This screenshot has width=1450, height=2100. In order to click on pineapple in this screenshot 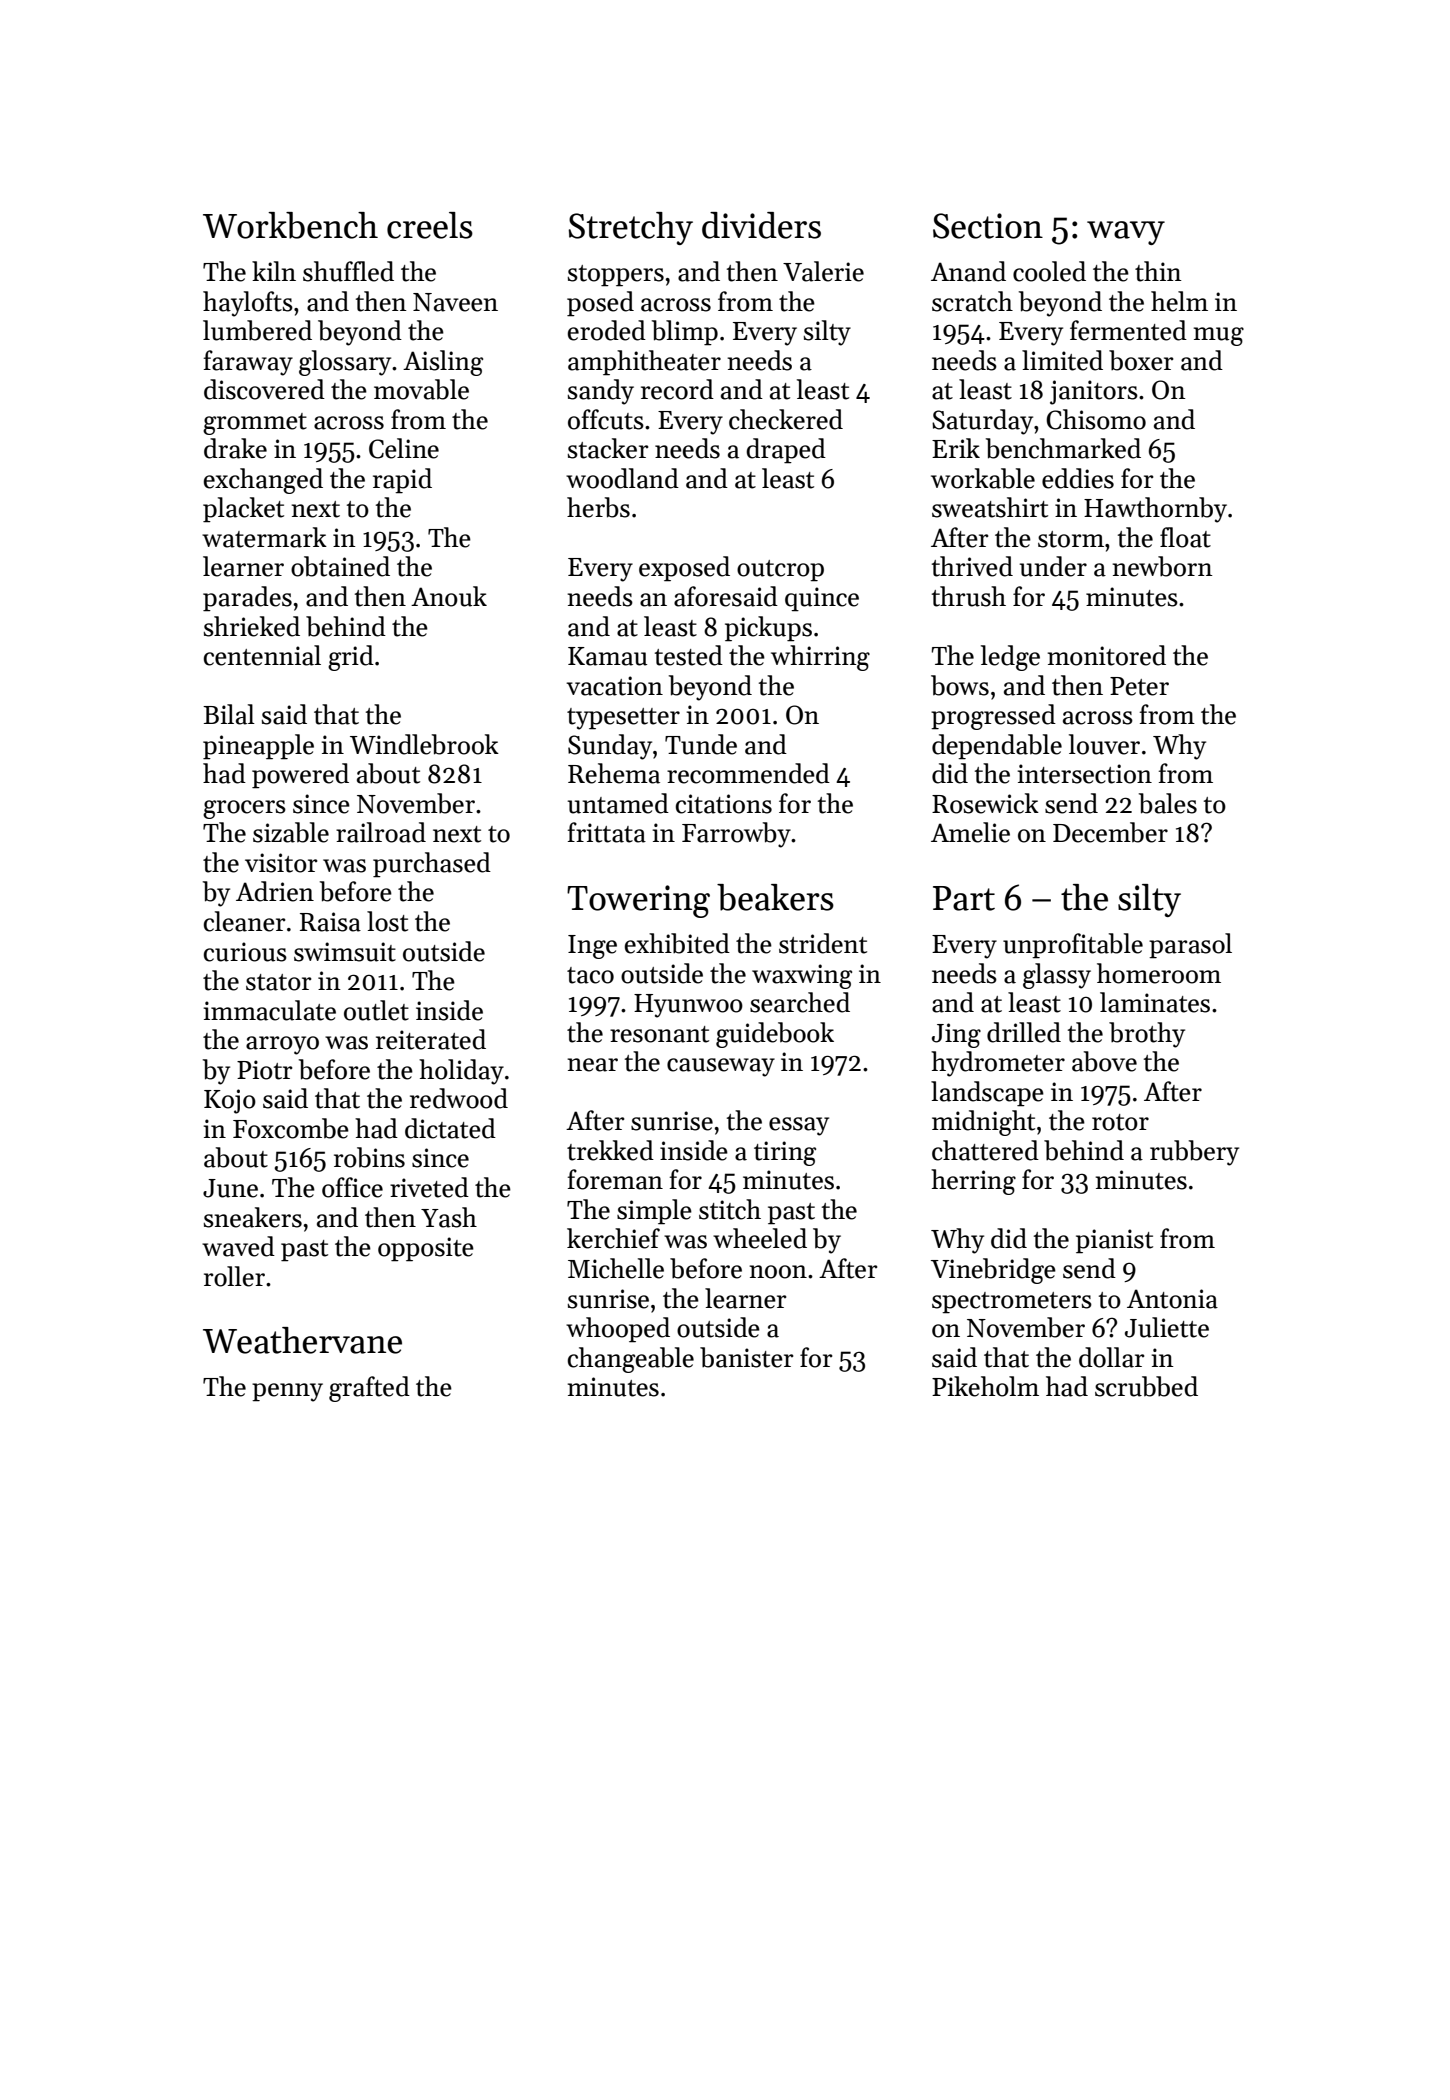, I will do `click(258, 747)`.
